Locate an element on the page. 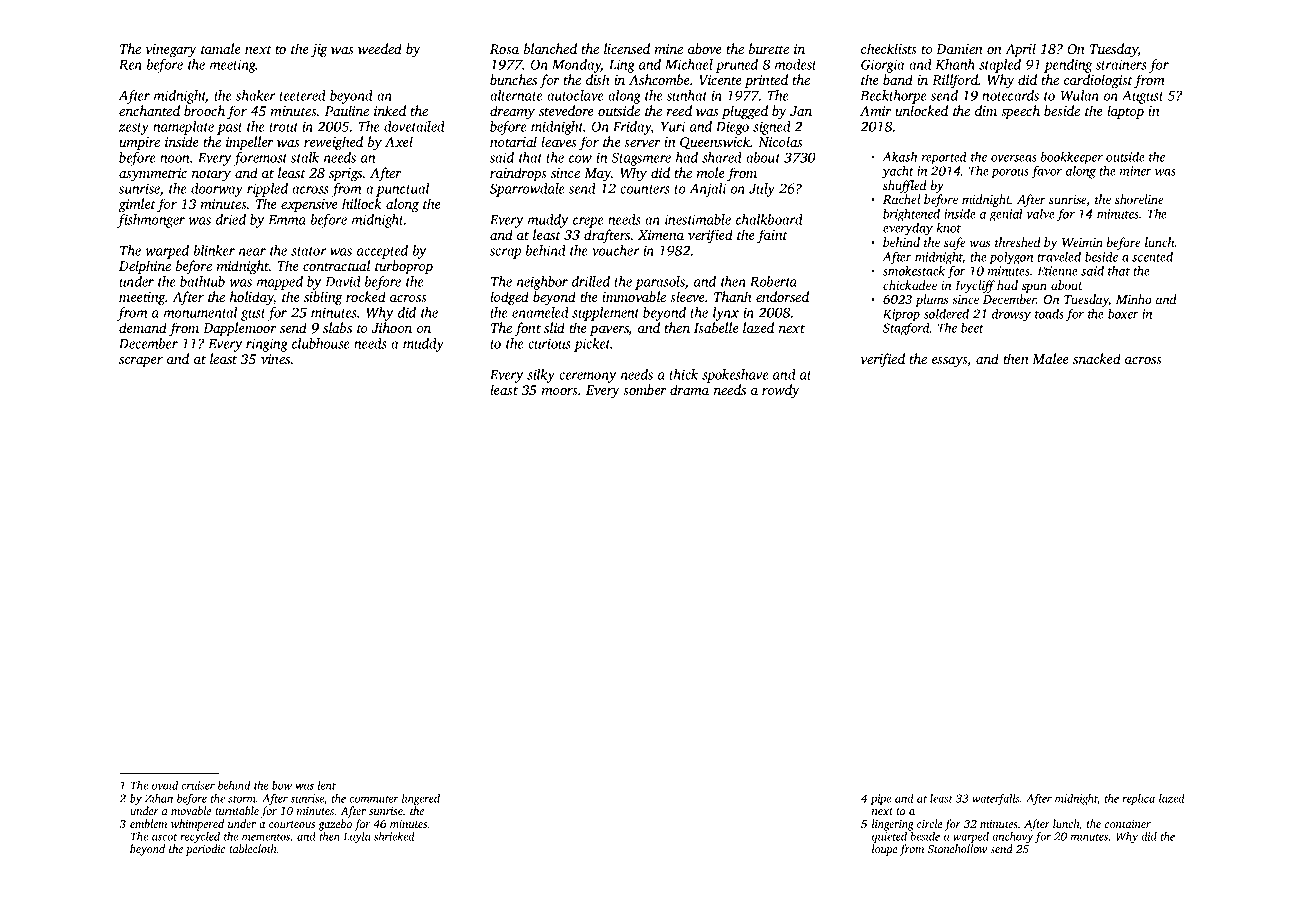  stalk is located at coordinates (305, 157).
